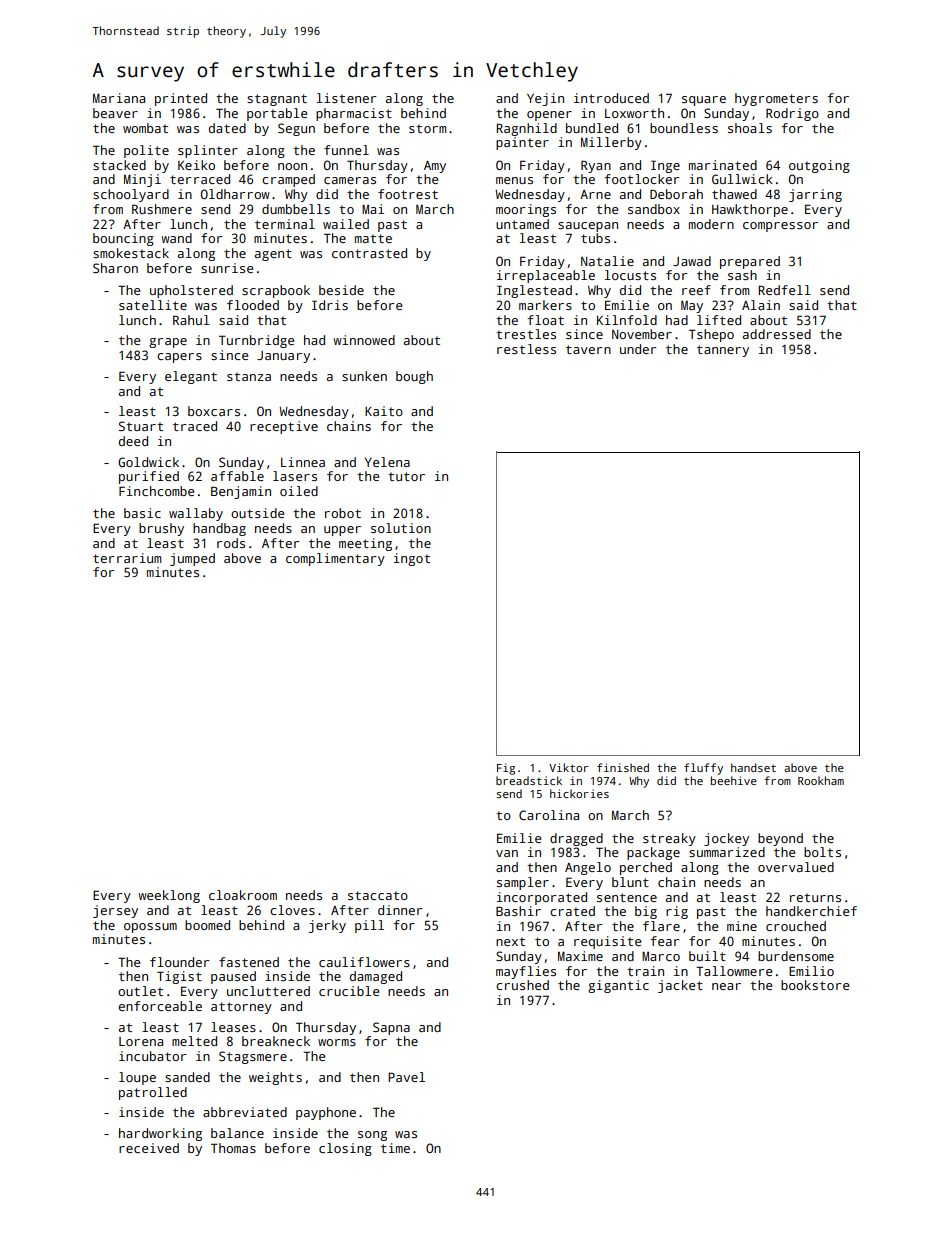 Image resolution: width=952 pixels, height=1233 pixels. Describe the element at coordinates (776, 99) in the screenshot. I see `hygrometers` at that location.
